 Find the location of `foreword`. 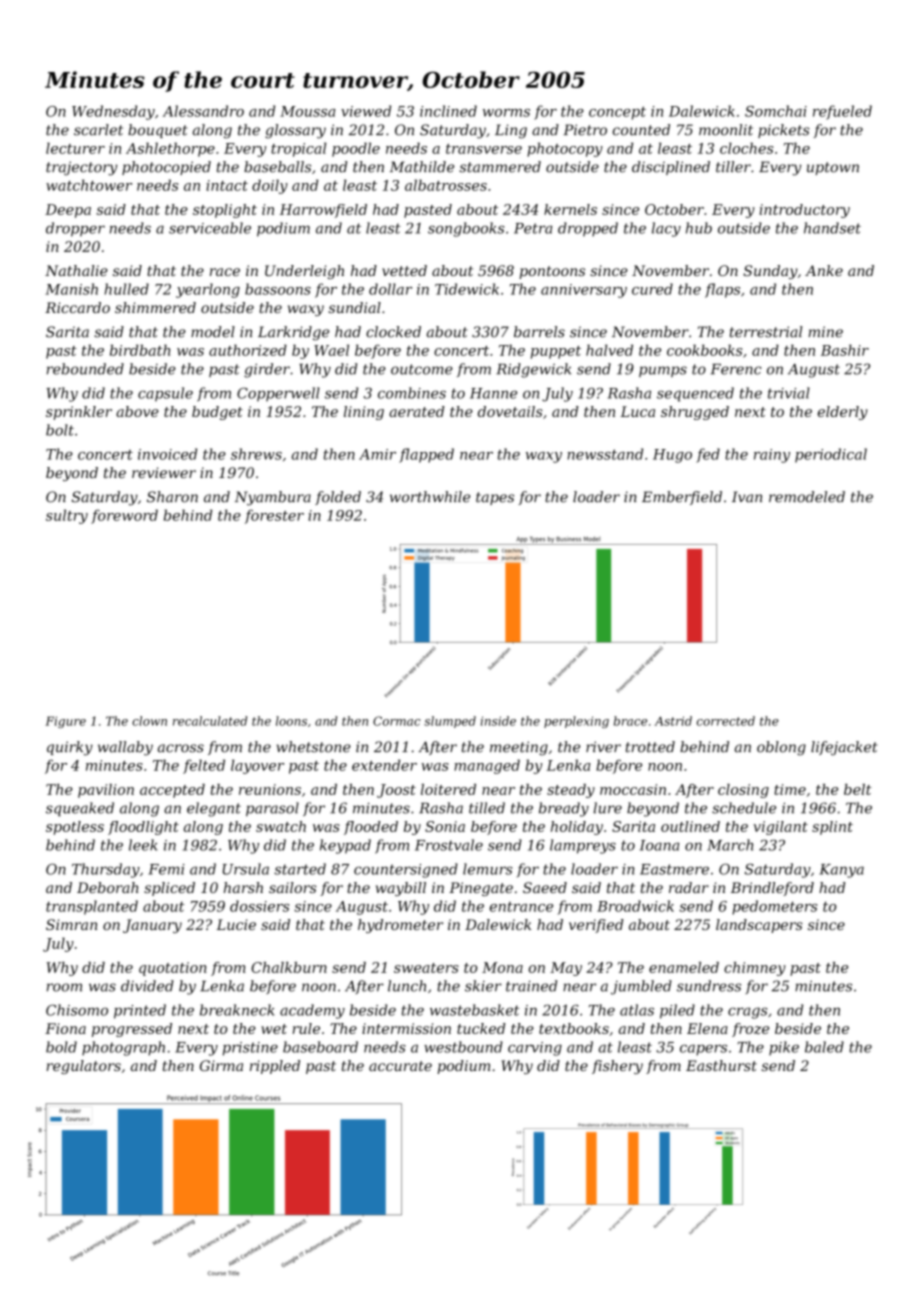

foreword is located at coordinates (124, 516).
